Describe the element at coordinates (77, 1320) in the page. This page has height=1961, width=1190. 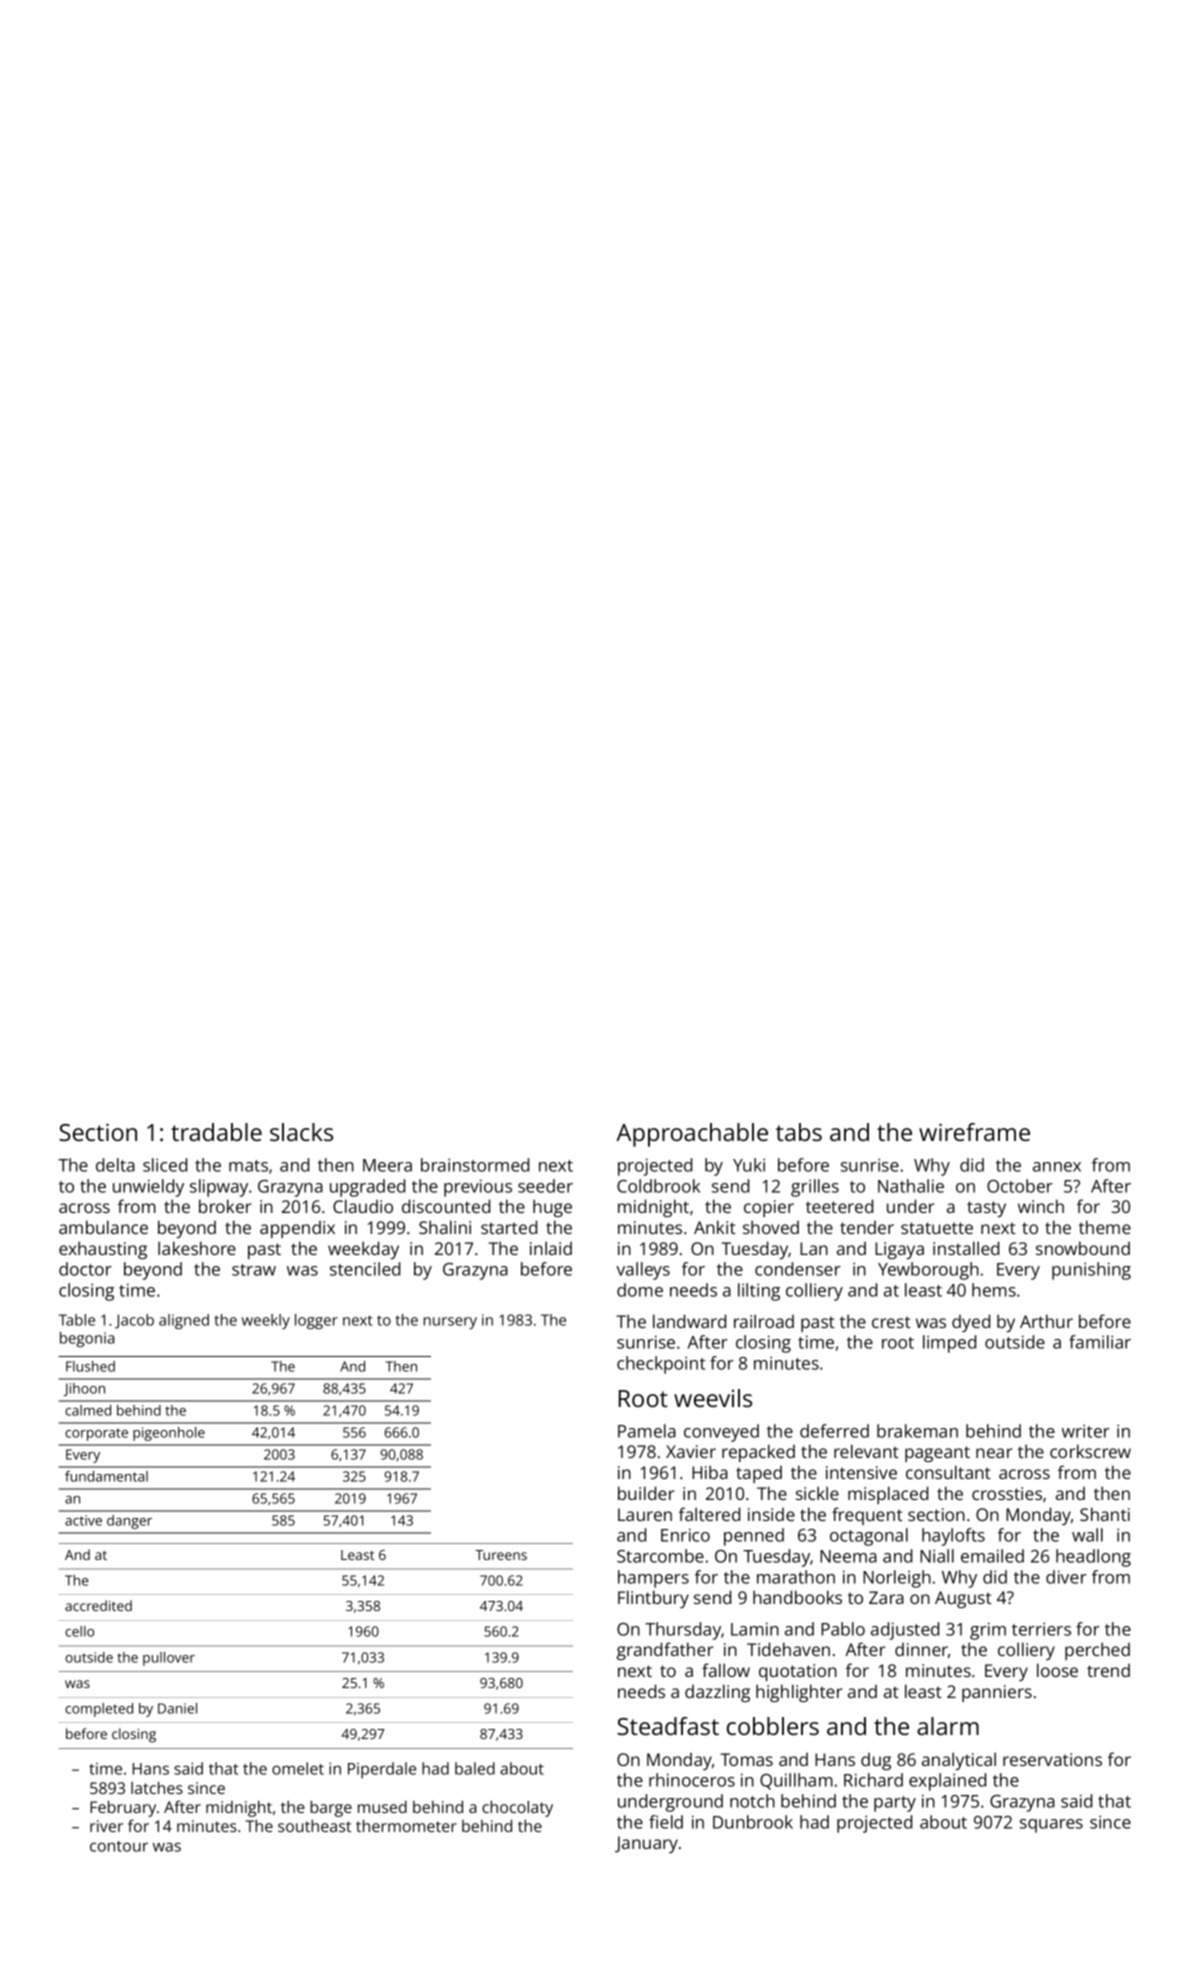
I see `Table` at that location.
